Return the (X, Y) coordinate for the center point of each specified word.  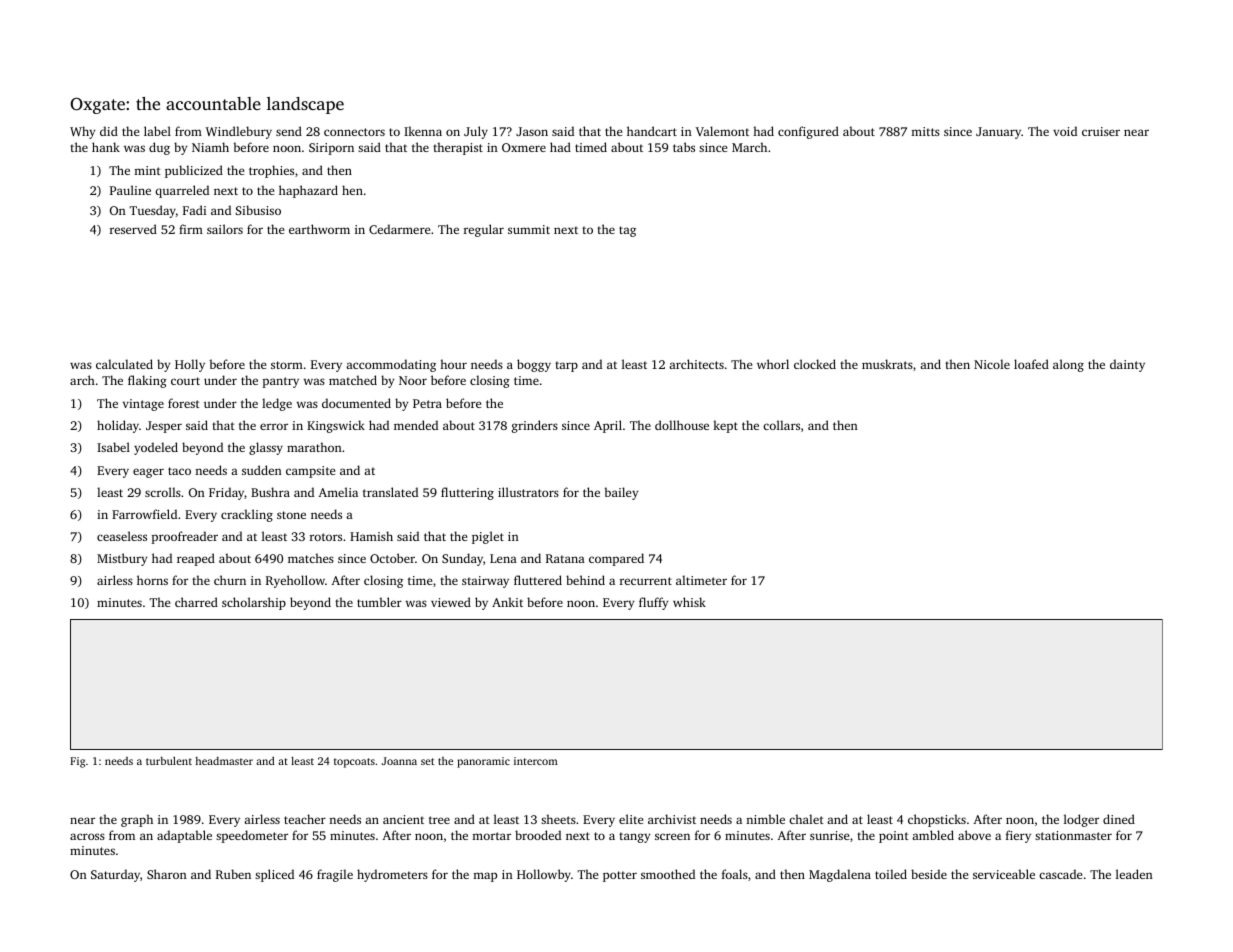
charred (196, 602)
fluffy (653, 603)
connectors (354, 132)
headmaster (224, 761)
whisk (689, 602)
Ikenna (423, 131)
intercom (536, 761)
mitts (925, 131)
